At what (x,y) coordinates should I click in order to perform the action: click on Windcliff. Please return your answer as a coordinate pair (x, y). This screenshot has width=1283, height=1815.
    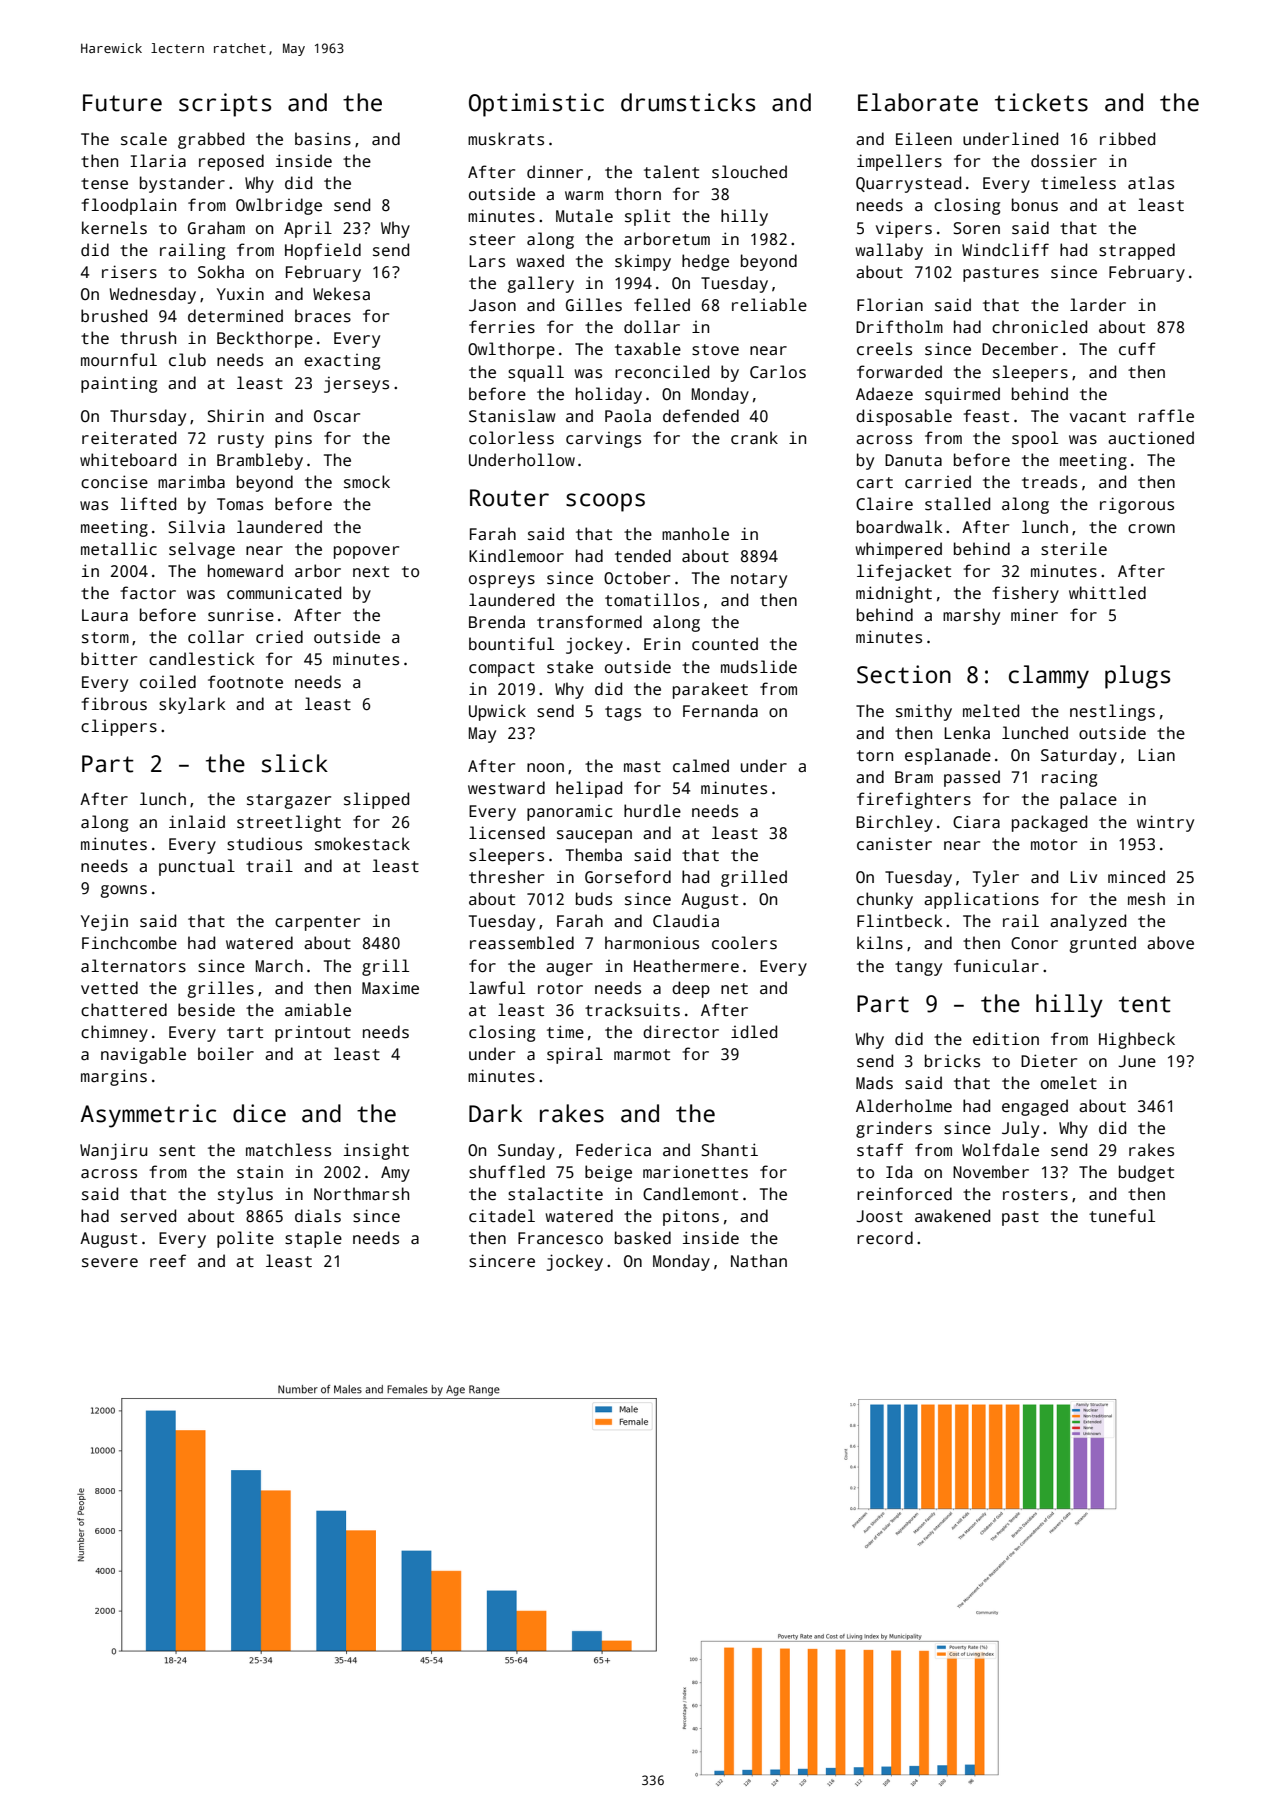
    Looking at the image, I should click on (1005, 250).
